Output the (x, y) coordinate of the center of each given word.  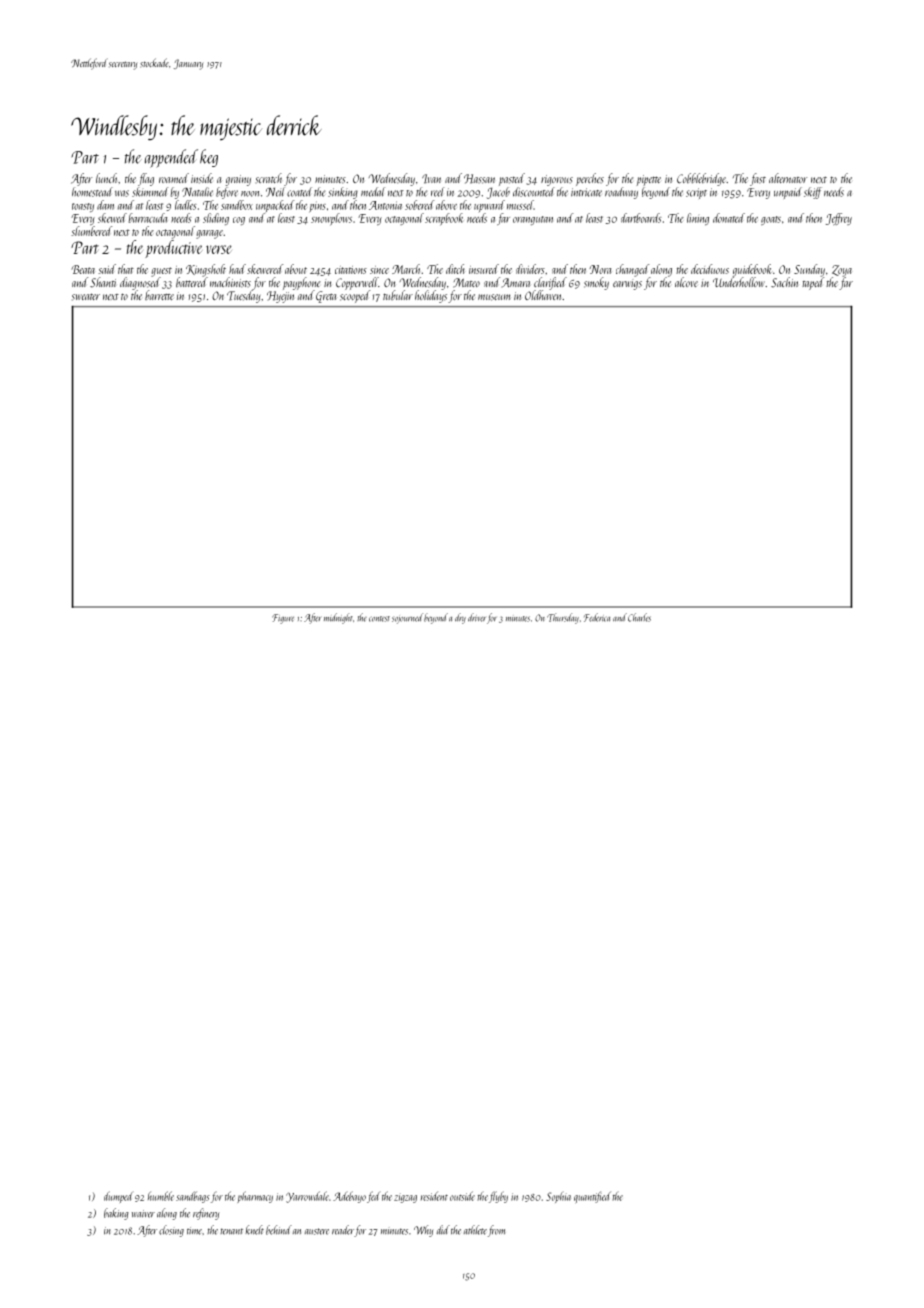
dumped (118, 1197)
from (496, 1231)
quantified (592, 1197)
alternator (788, 178)
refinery (206, 1214)
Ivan (431, 179)
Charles (639, 617)
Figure (283, 619)
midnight (338, 618)
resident (434, 1196)
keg (209, 158)
